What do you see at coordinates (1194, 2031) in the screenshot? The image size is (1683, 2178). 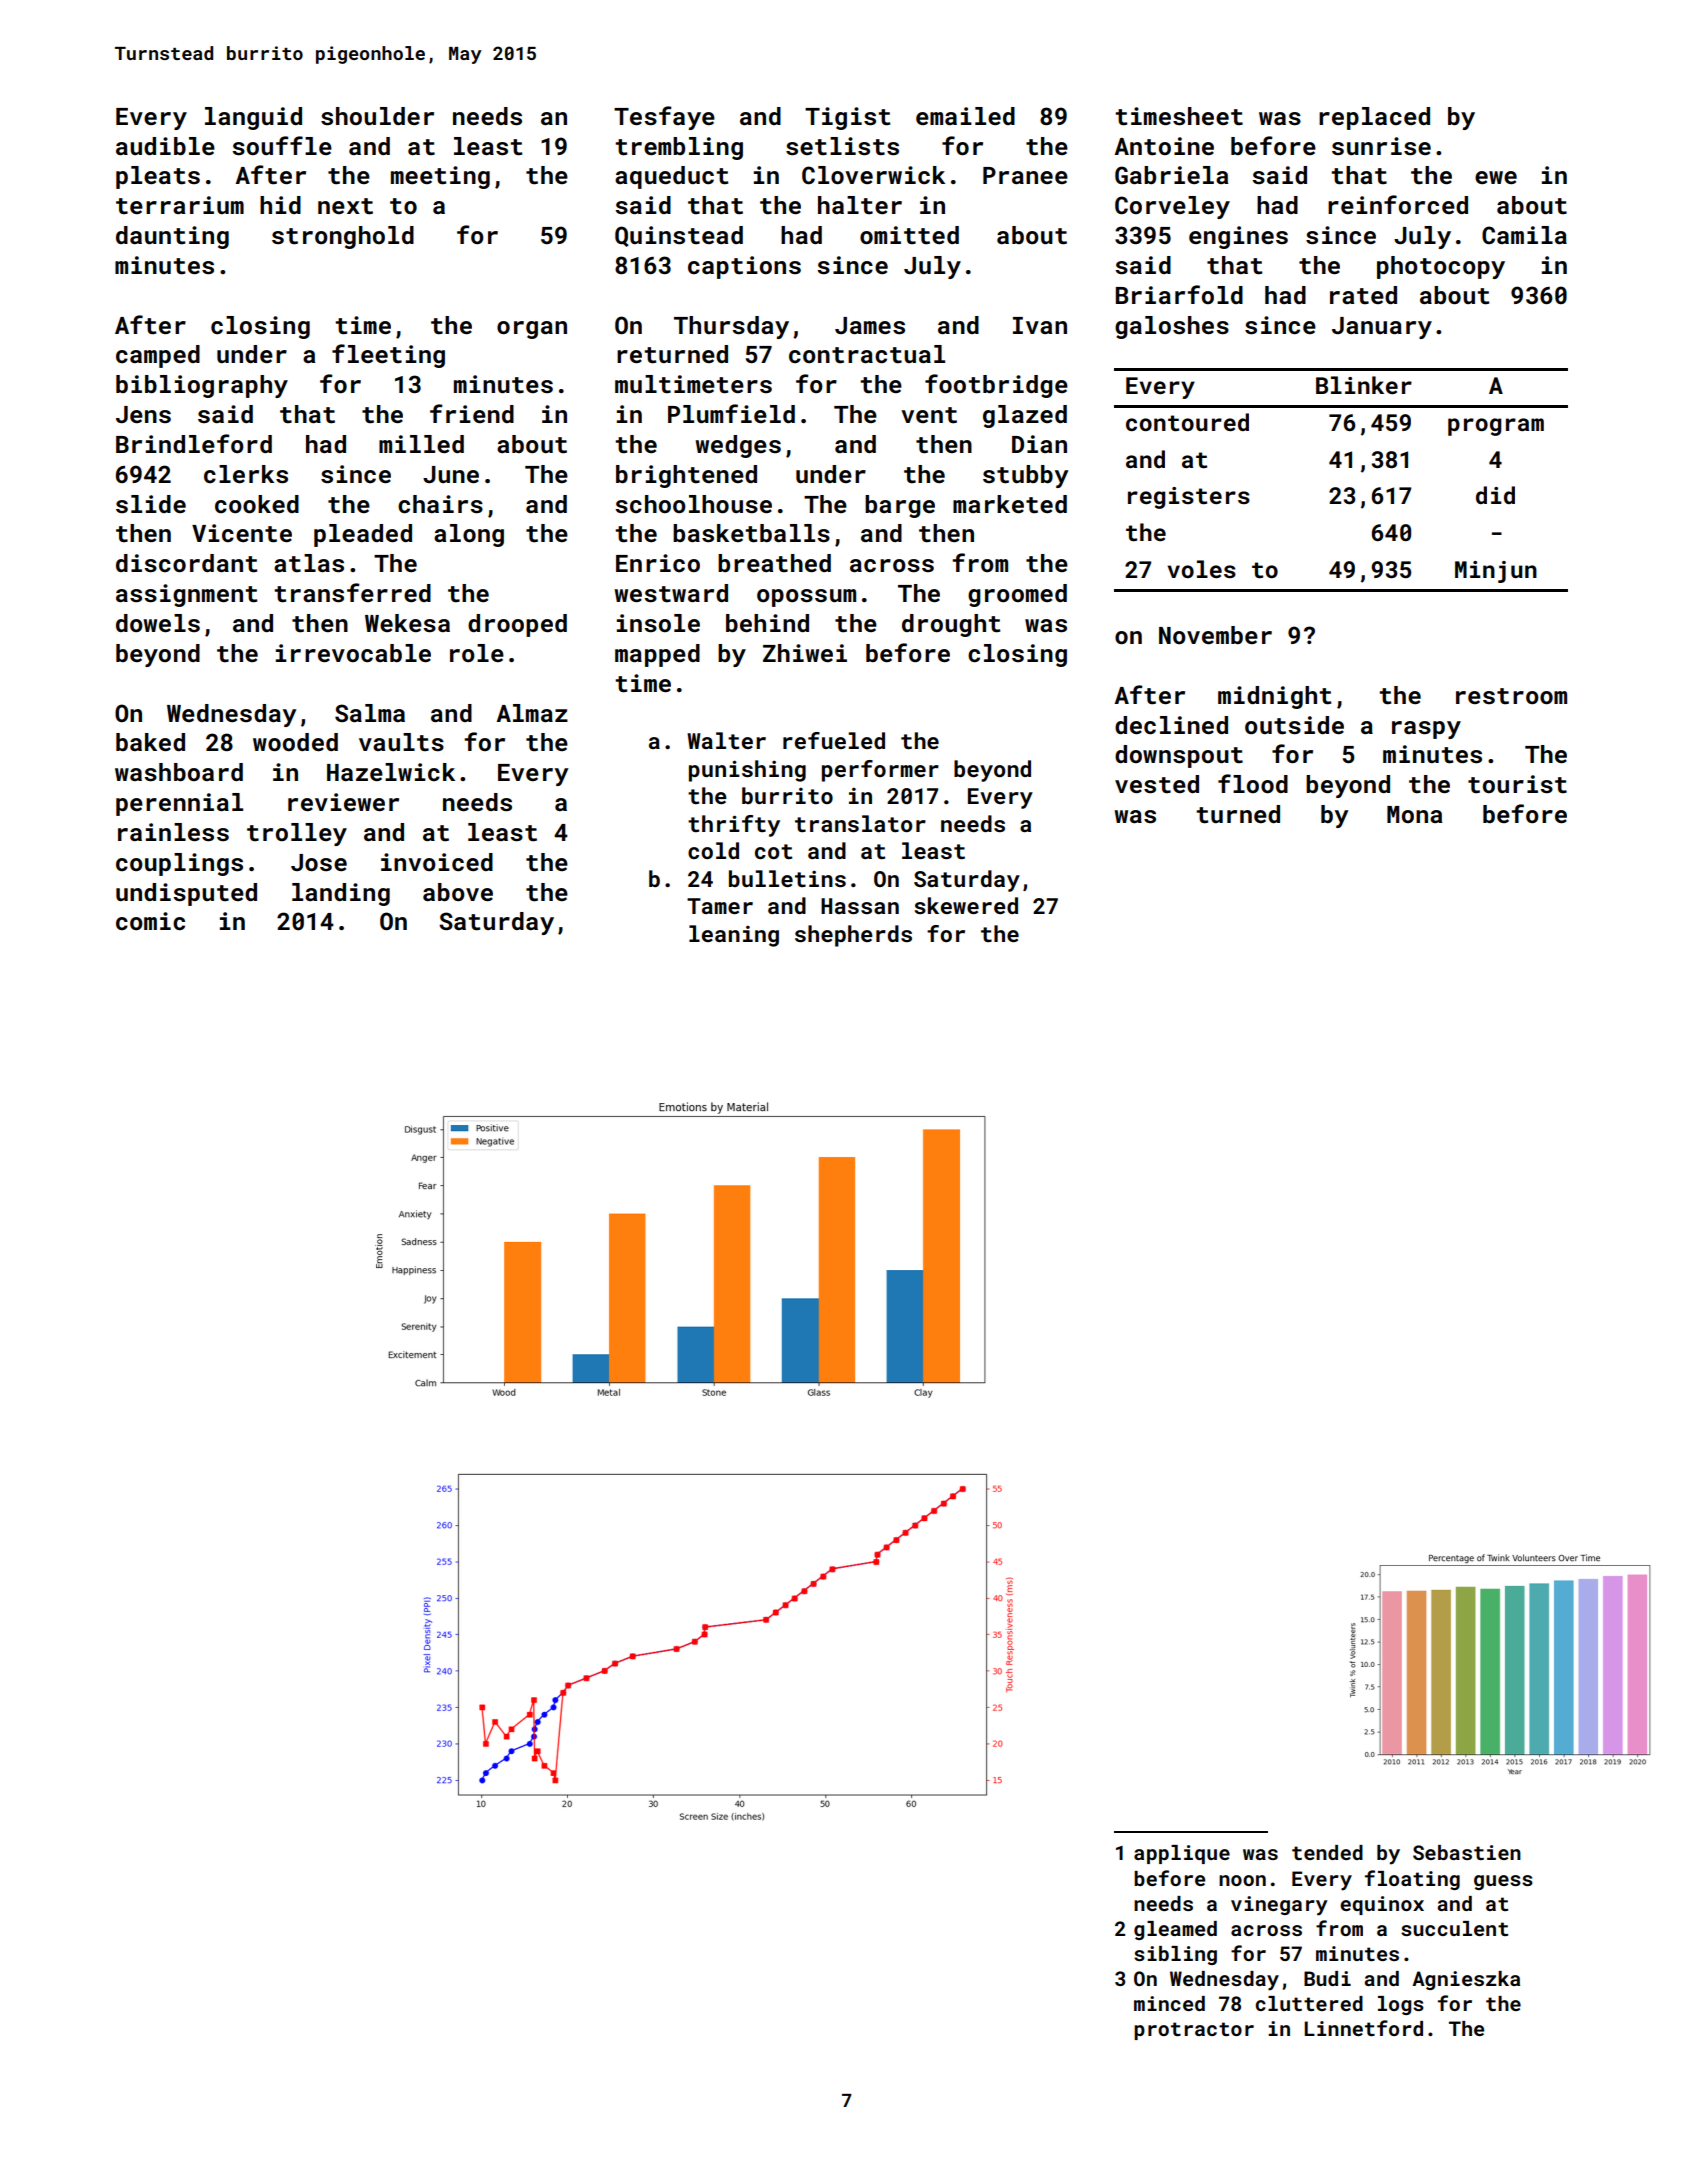 I see `protractor` at bounding box center [1194, 2031].
